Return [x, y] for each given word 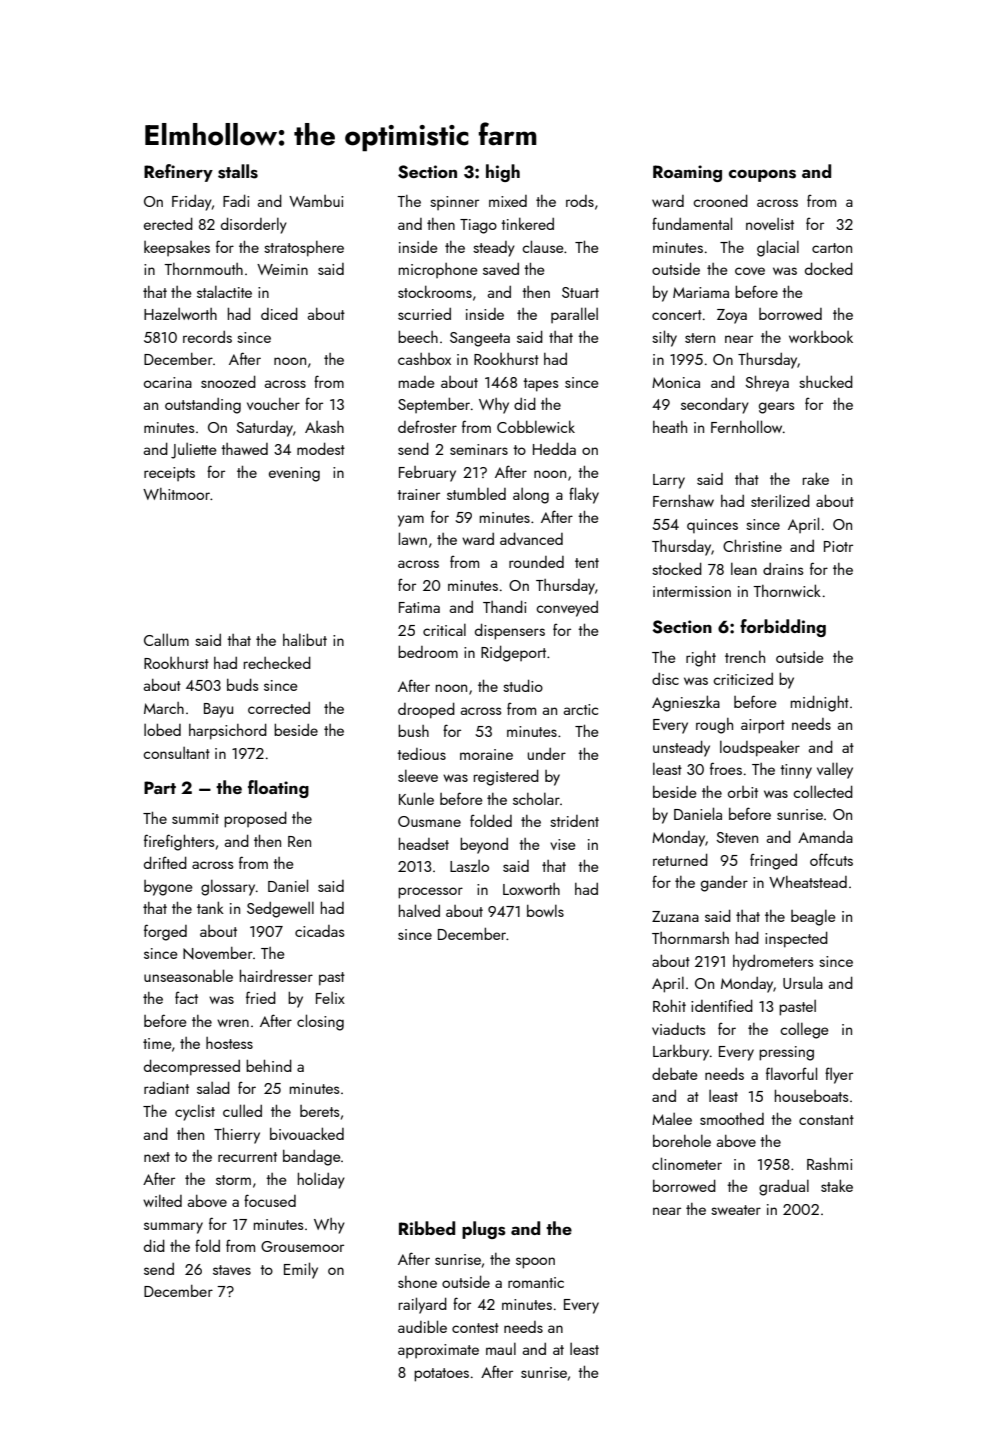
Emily [301, 1270]
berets [319, 1111]
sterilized [780, 500]
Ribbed [427, 1228]
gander [724, 884]
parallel [574, 315]
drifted [165, 862]
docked [829, 268]
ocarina [168, 382]
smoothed [732, 1119]
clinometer [687, 1163]
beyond [484, 845]
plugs [484, 1230]
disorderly [254, 225]
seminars [479, 449]
